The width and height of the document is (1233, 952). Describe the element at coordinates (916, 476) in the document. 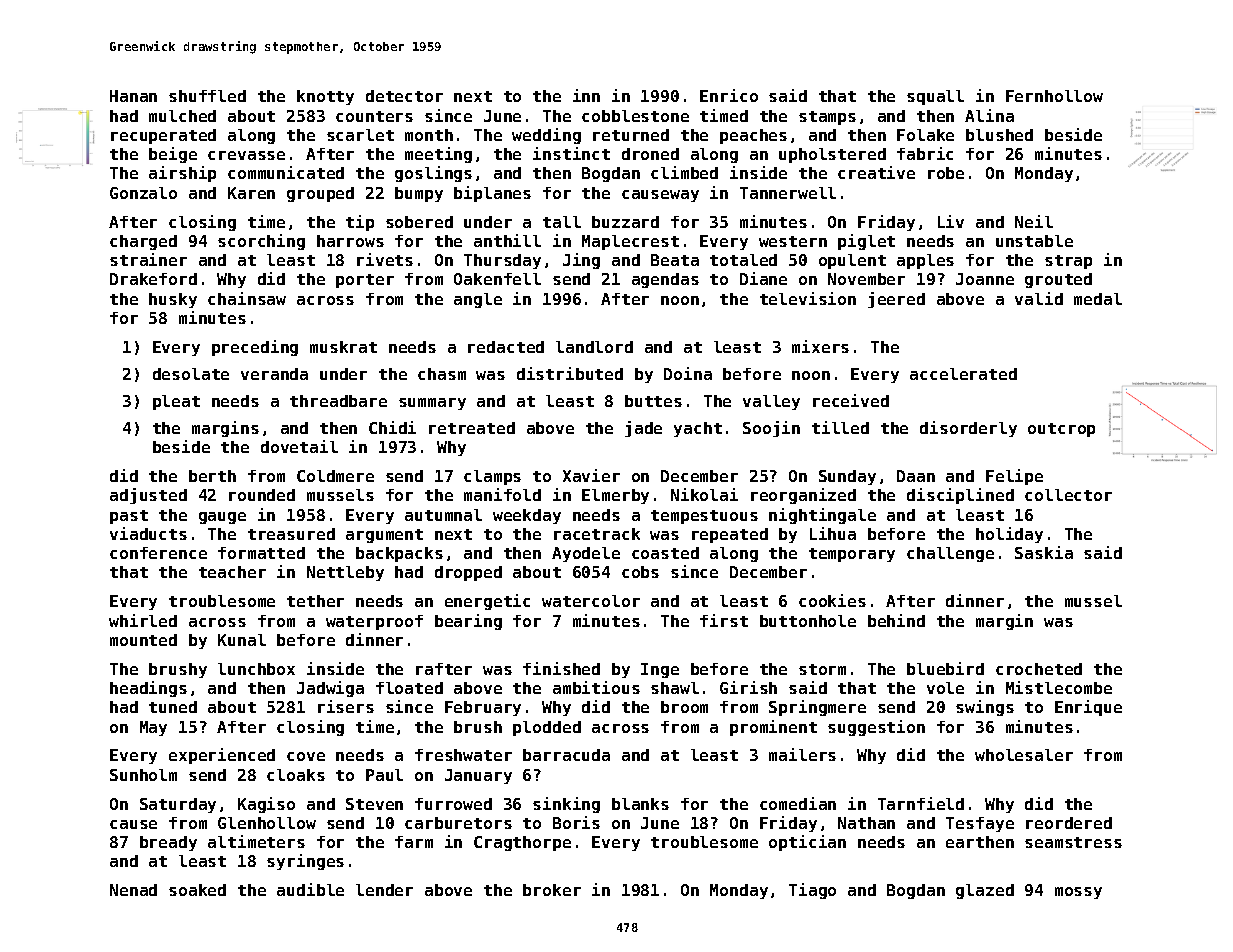

I see `Daan` at that location.
